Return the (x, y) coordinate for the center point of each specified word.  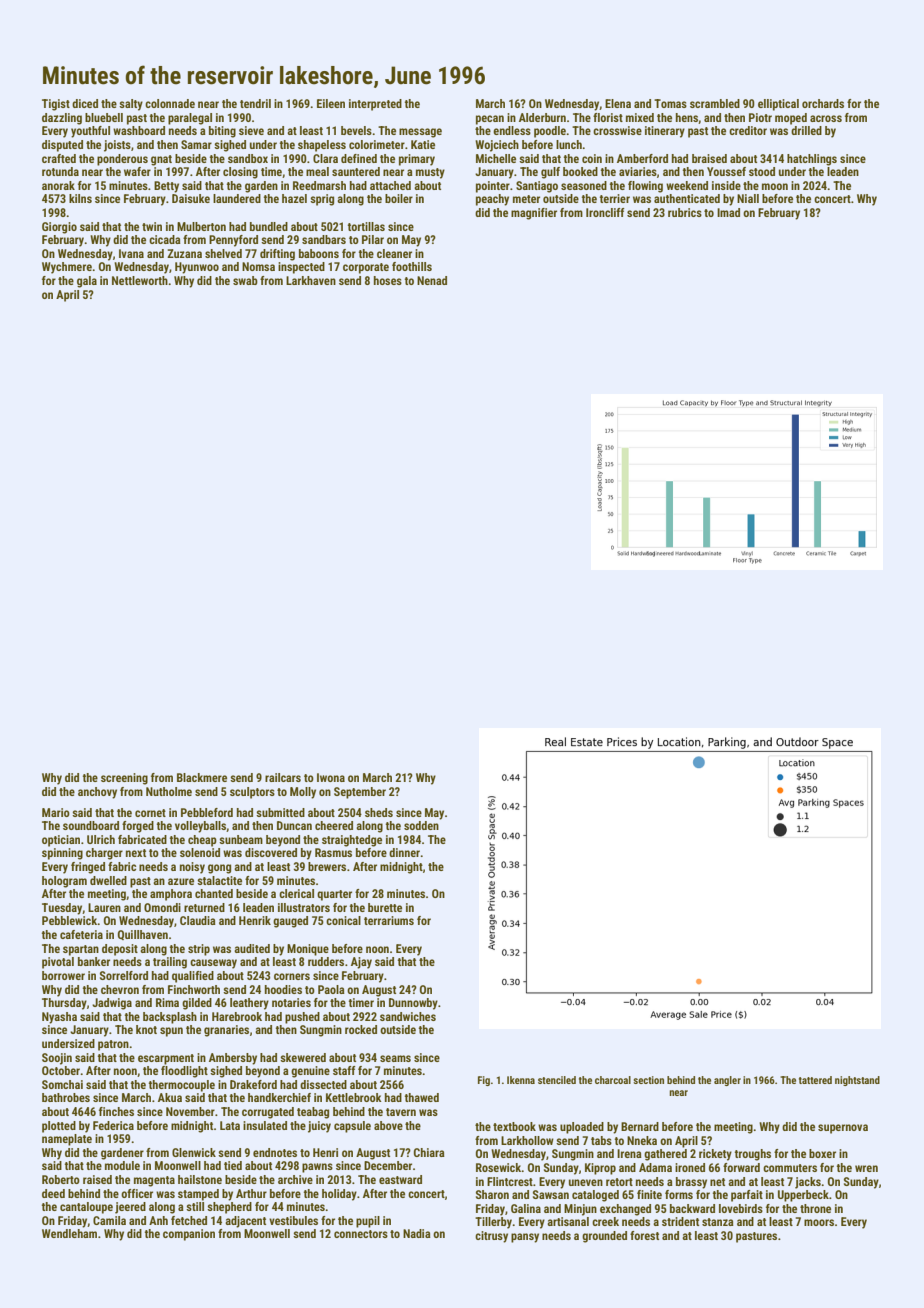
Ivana (131, 253)
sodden (421, 825)
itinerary (665, 132)
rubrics (685, 212)
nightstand (857, 1081)
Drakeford (253, 1084)
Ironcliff (605, 212)
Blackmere (202, 777)
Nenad (432, 280)
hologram (64, 882)
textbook (514, 1126)
